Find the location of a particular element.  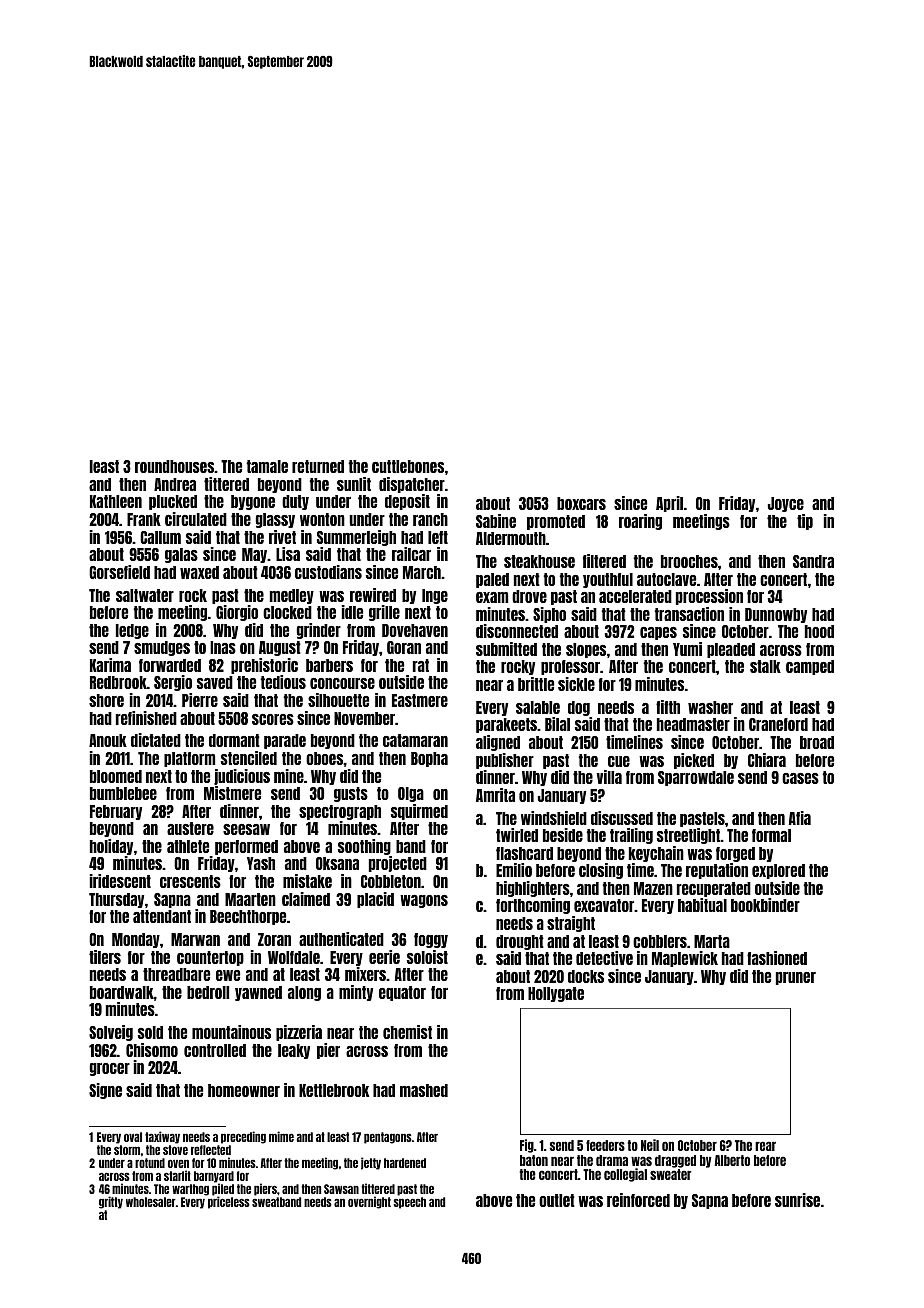

Craneford is located at coordinates (778, 724).
